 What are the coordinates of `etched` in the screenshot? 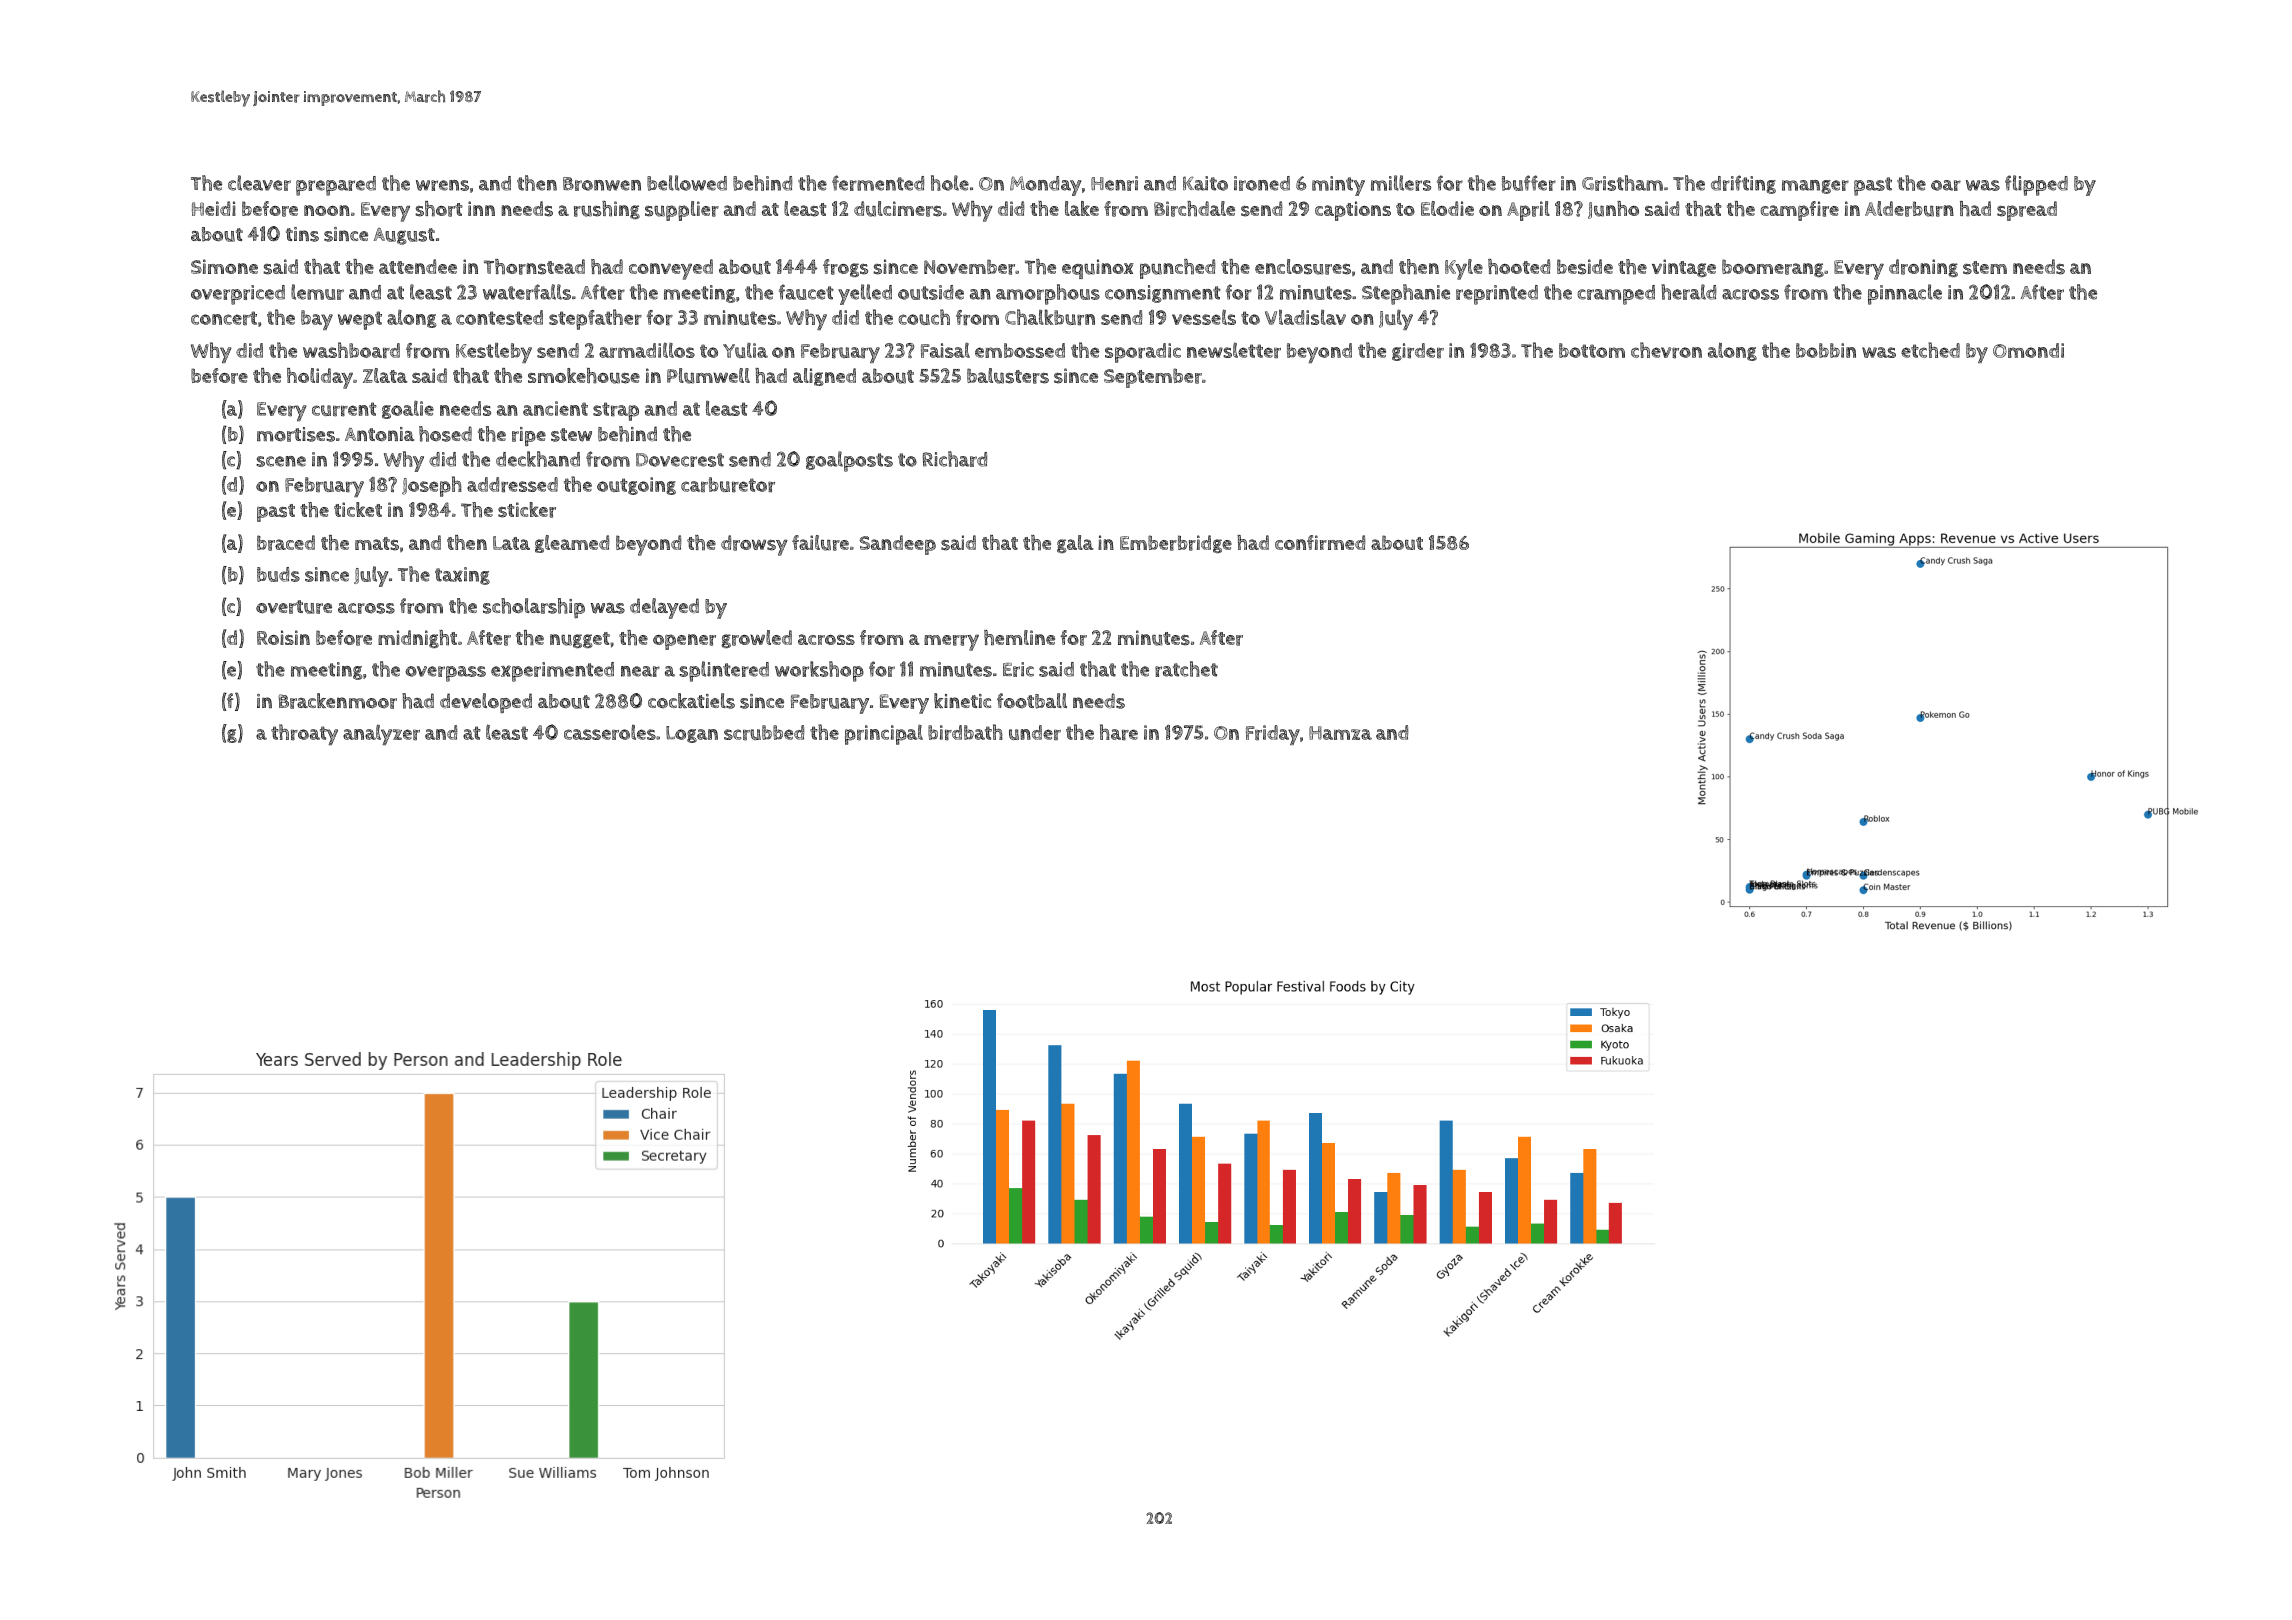 It's located at (1930, 350).
